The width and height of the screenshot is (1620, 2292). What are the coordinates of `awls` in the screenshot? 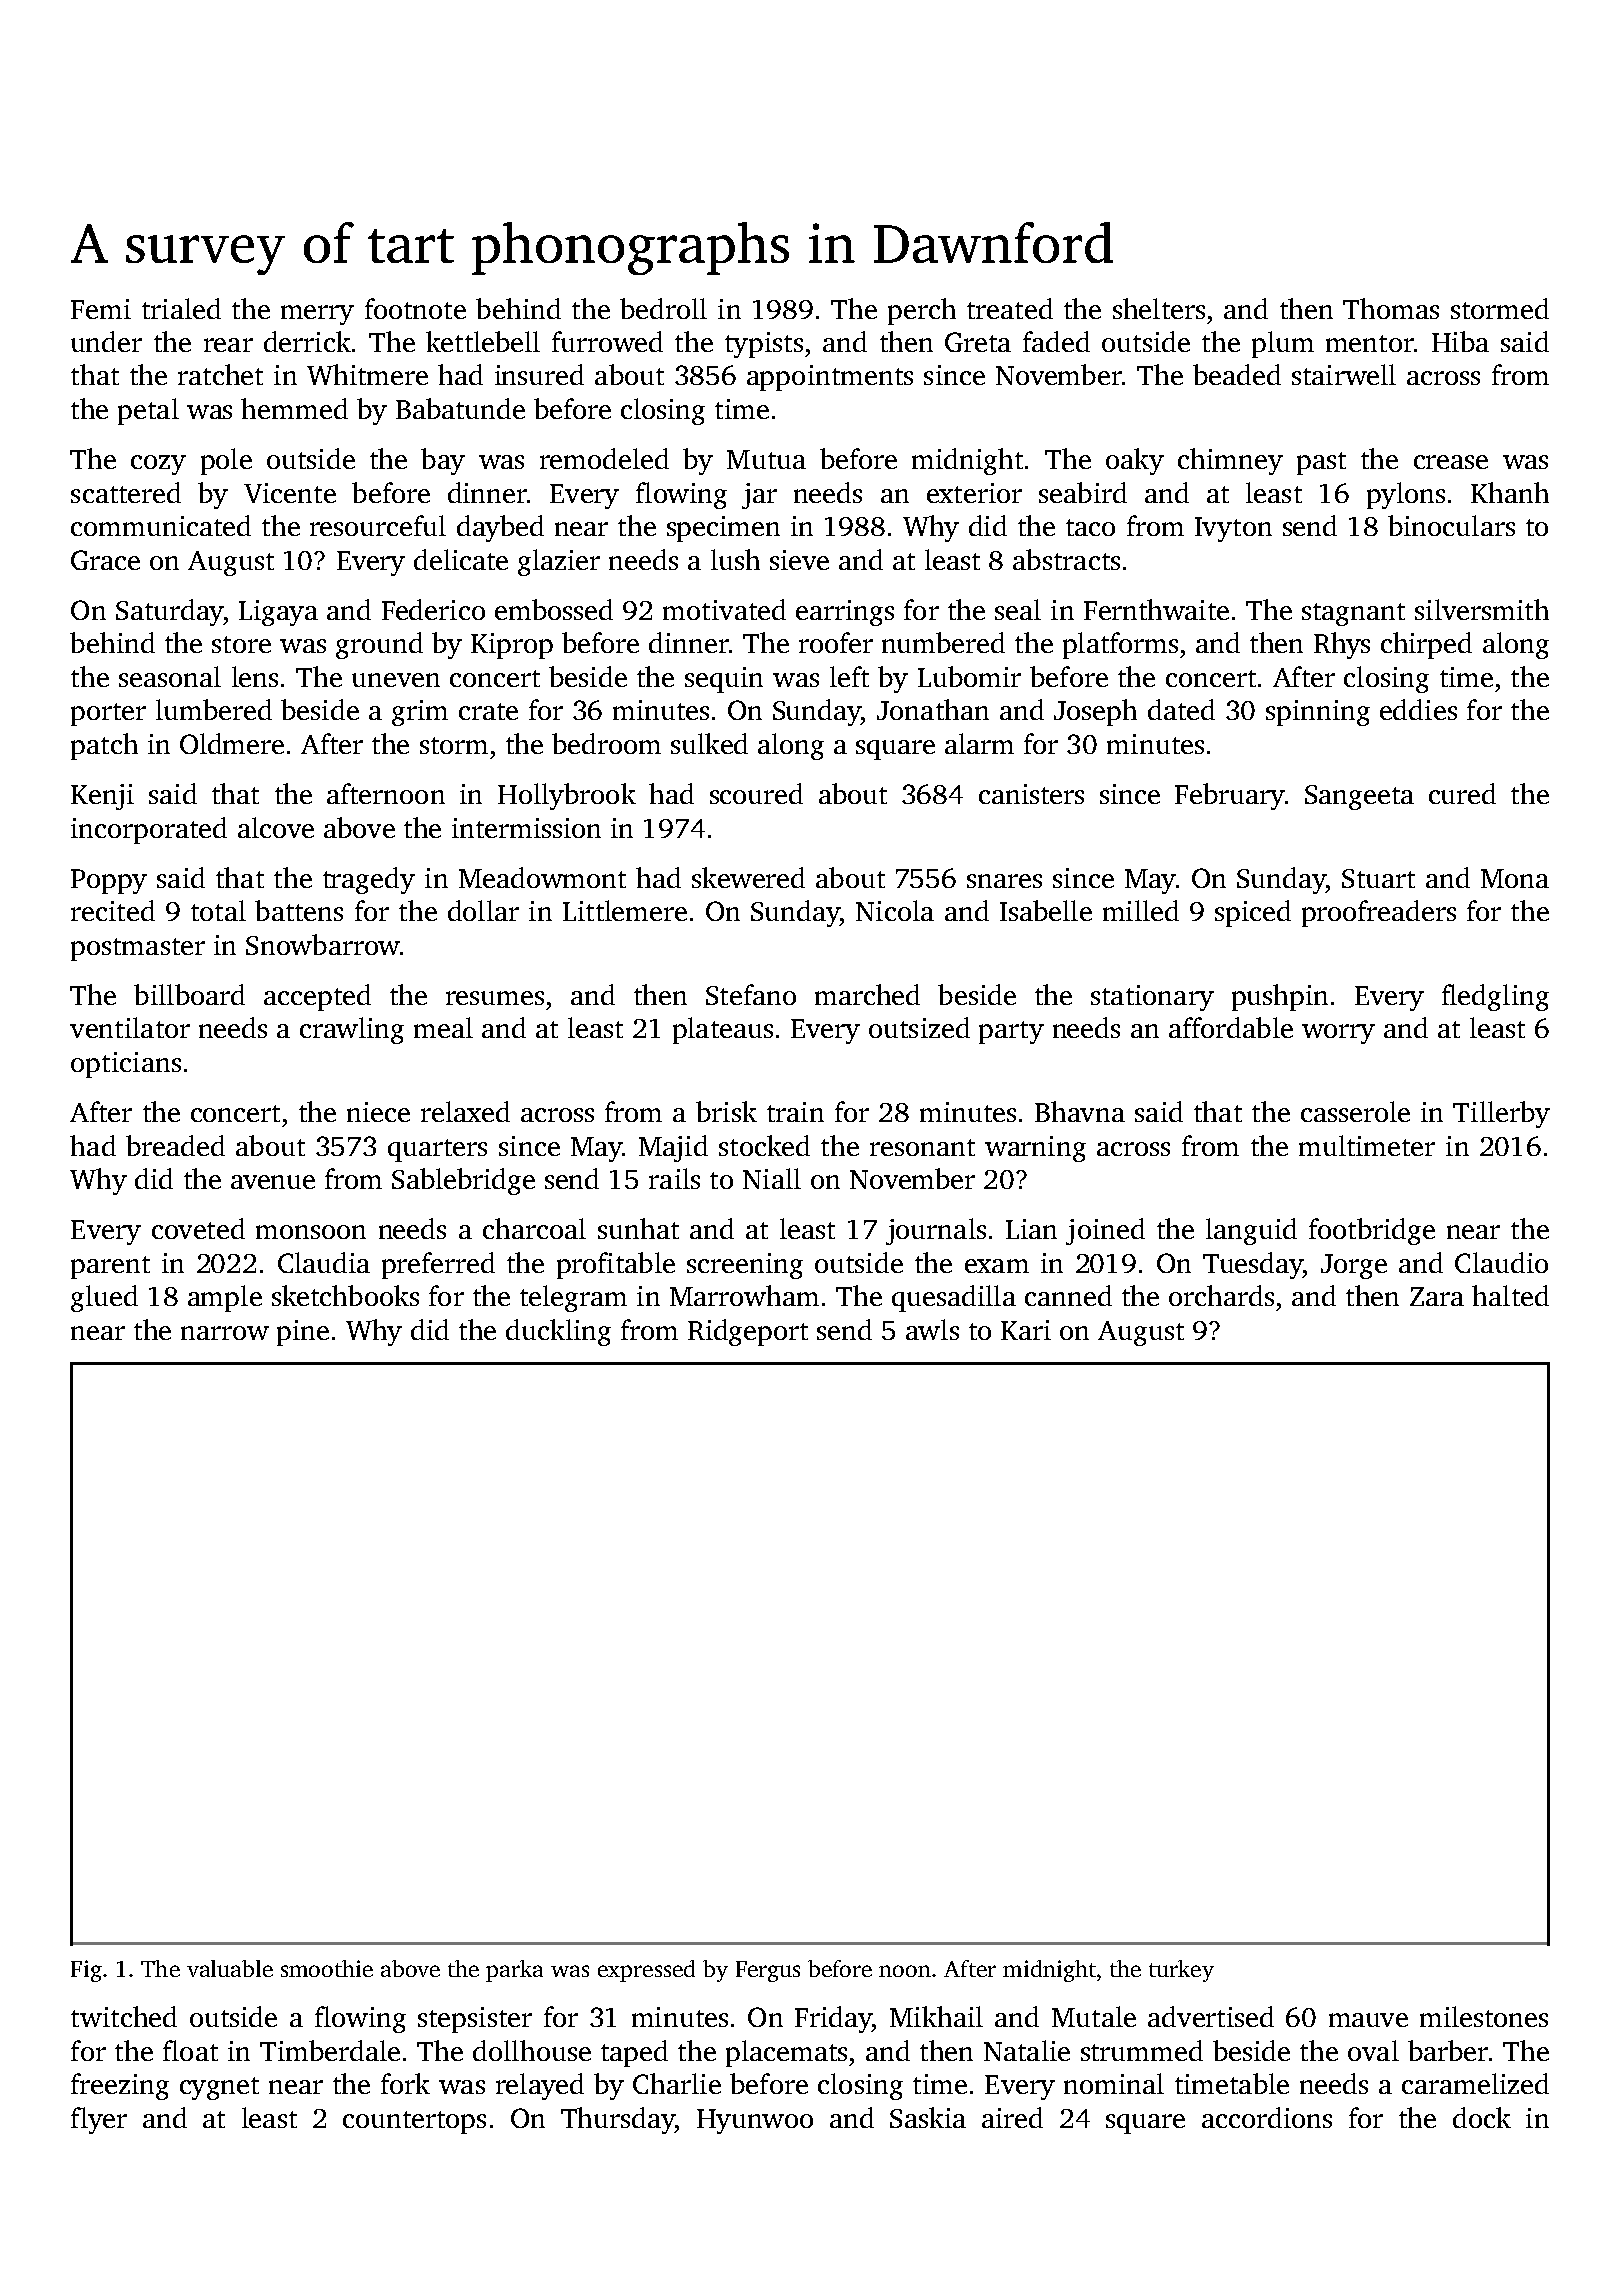 It's located at (932, 1329).
